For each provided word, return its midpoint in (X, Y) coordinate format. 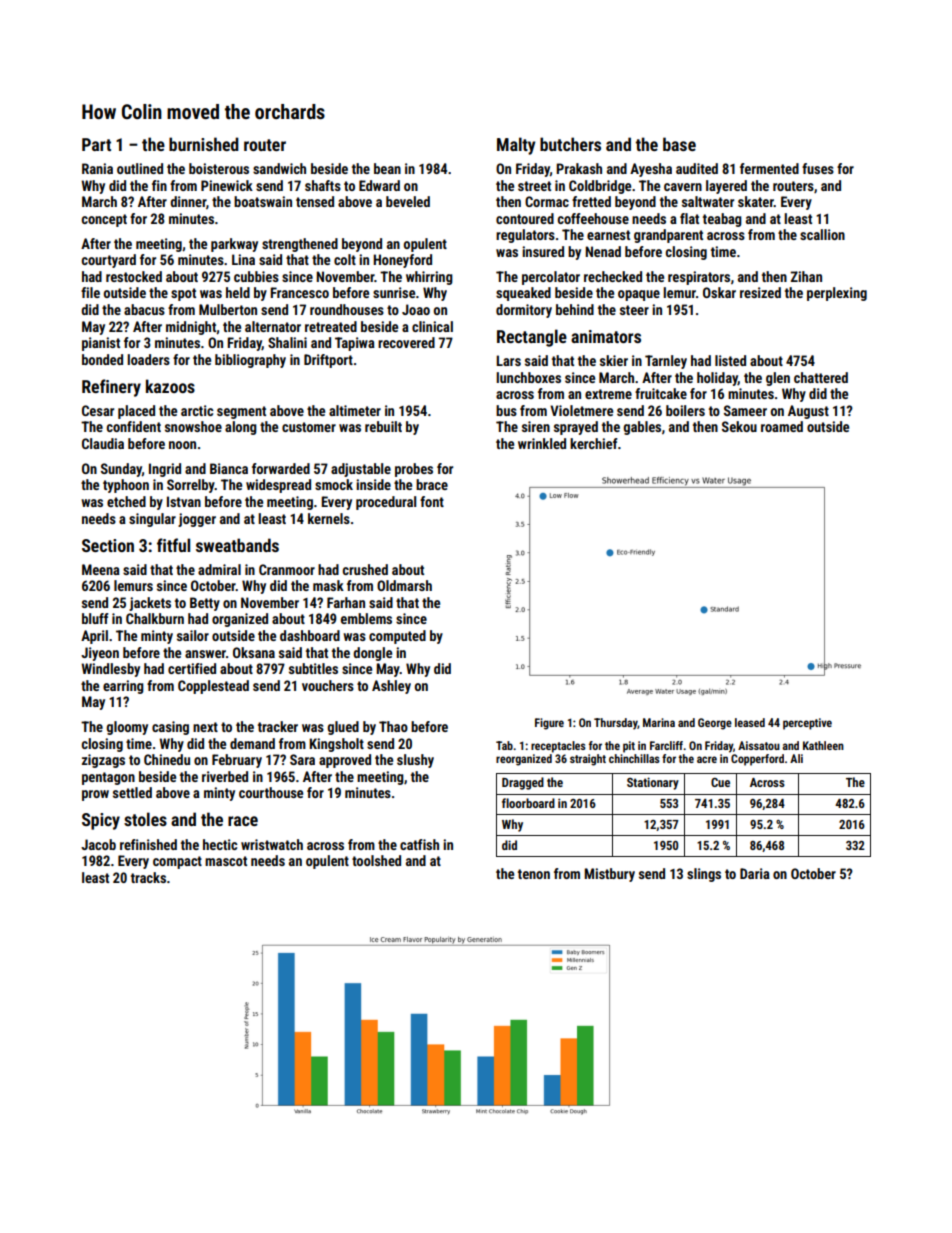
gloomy (127, 728)
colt (345, 259)
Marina (659, 722)
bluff (95, 618)
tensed (315, 201)
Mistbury (609, 875)
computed (397, 637)
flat (689, 218)
